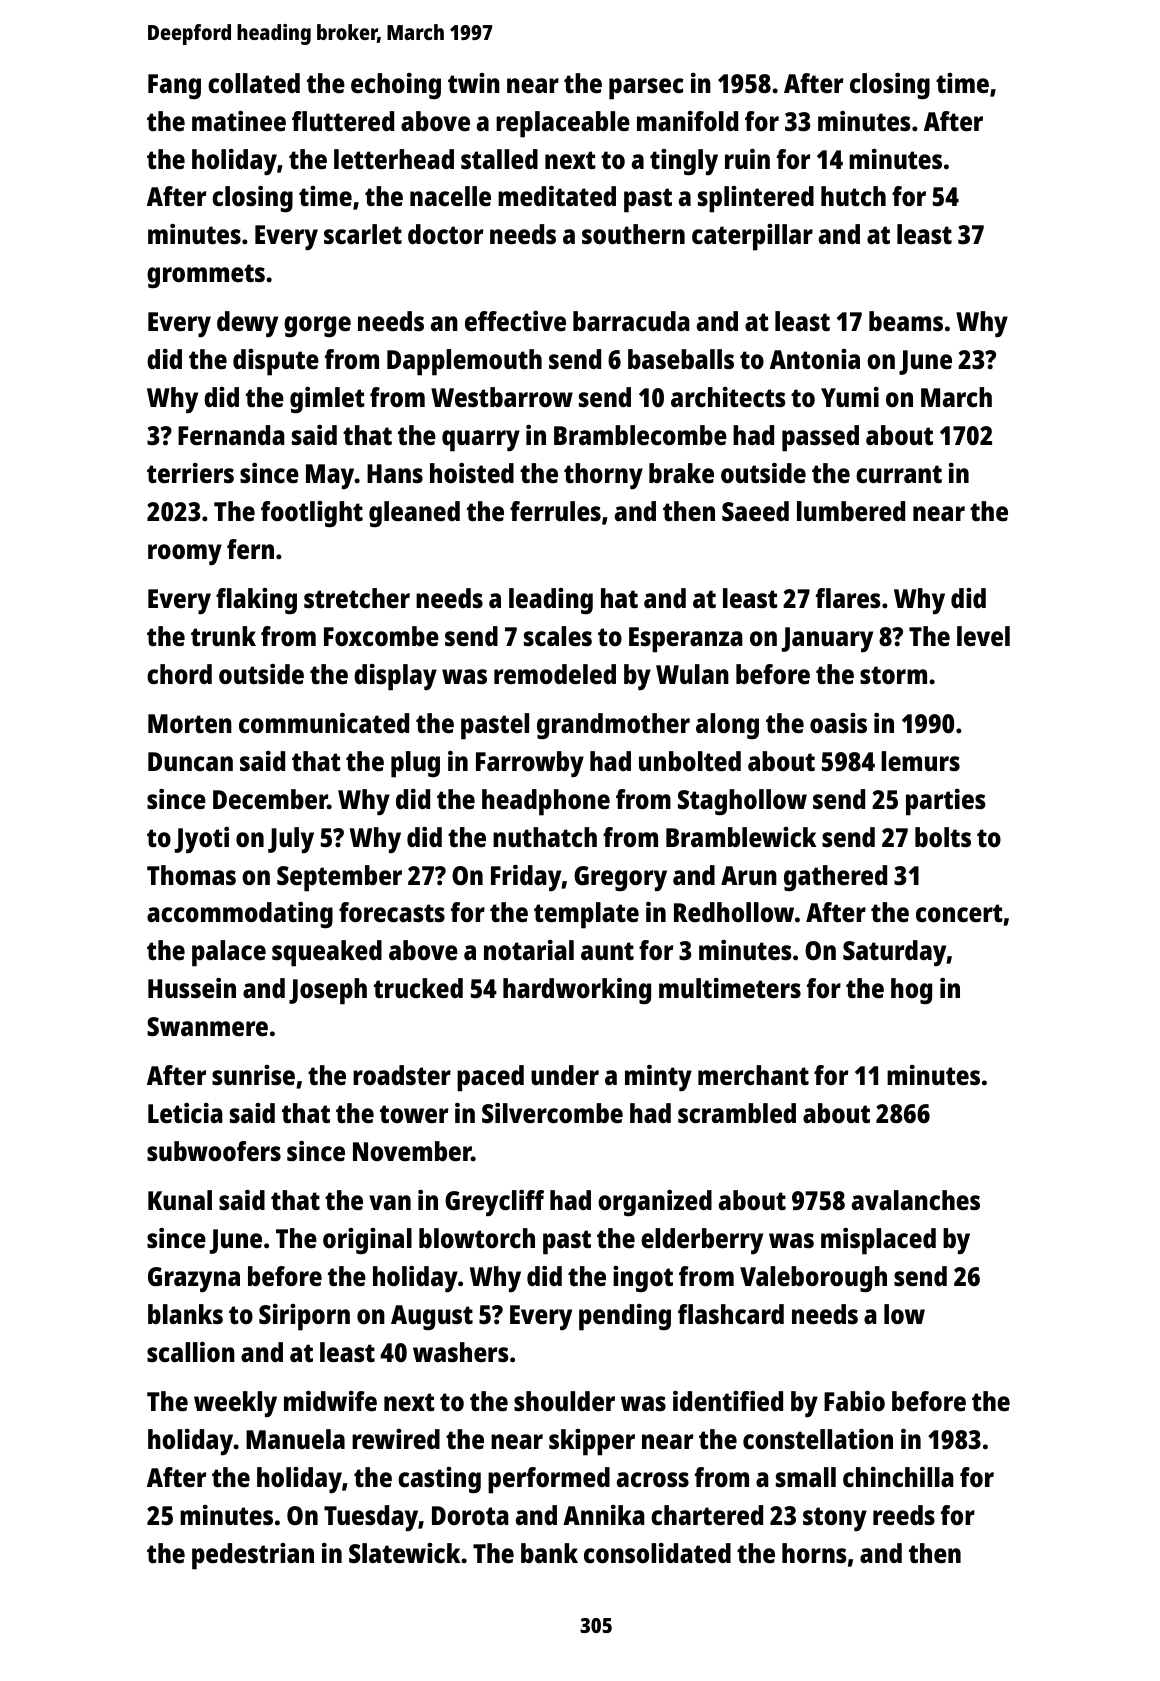 The image size is (1160, 1681). I want to click on flaking, so click(256, 601).
